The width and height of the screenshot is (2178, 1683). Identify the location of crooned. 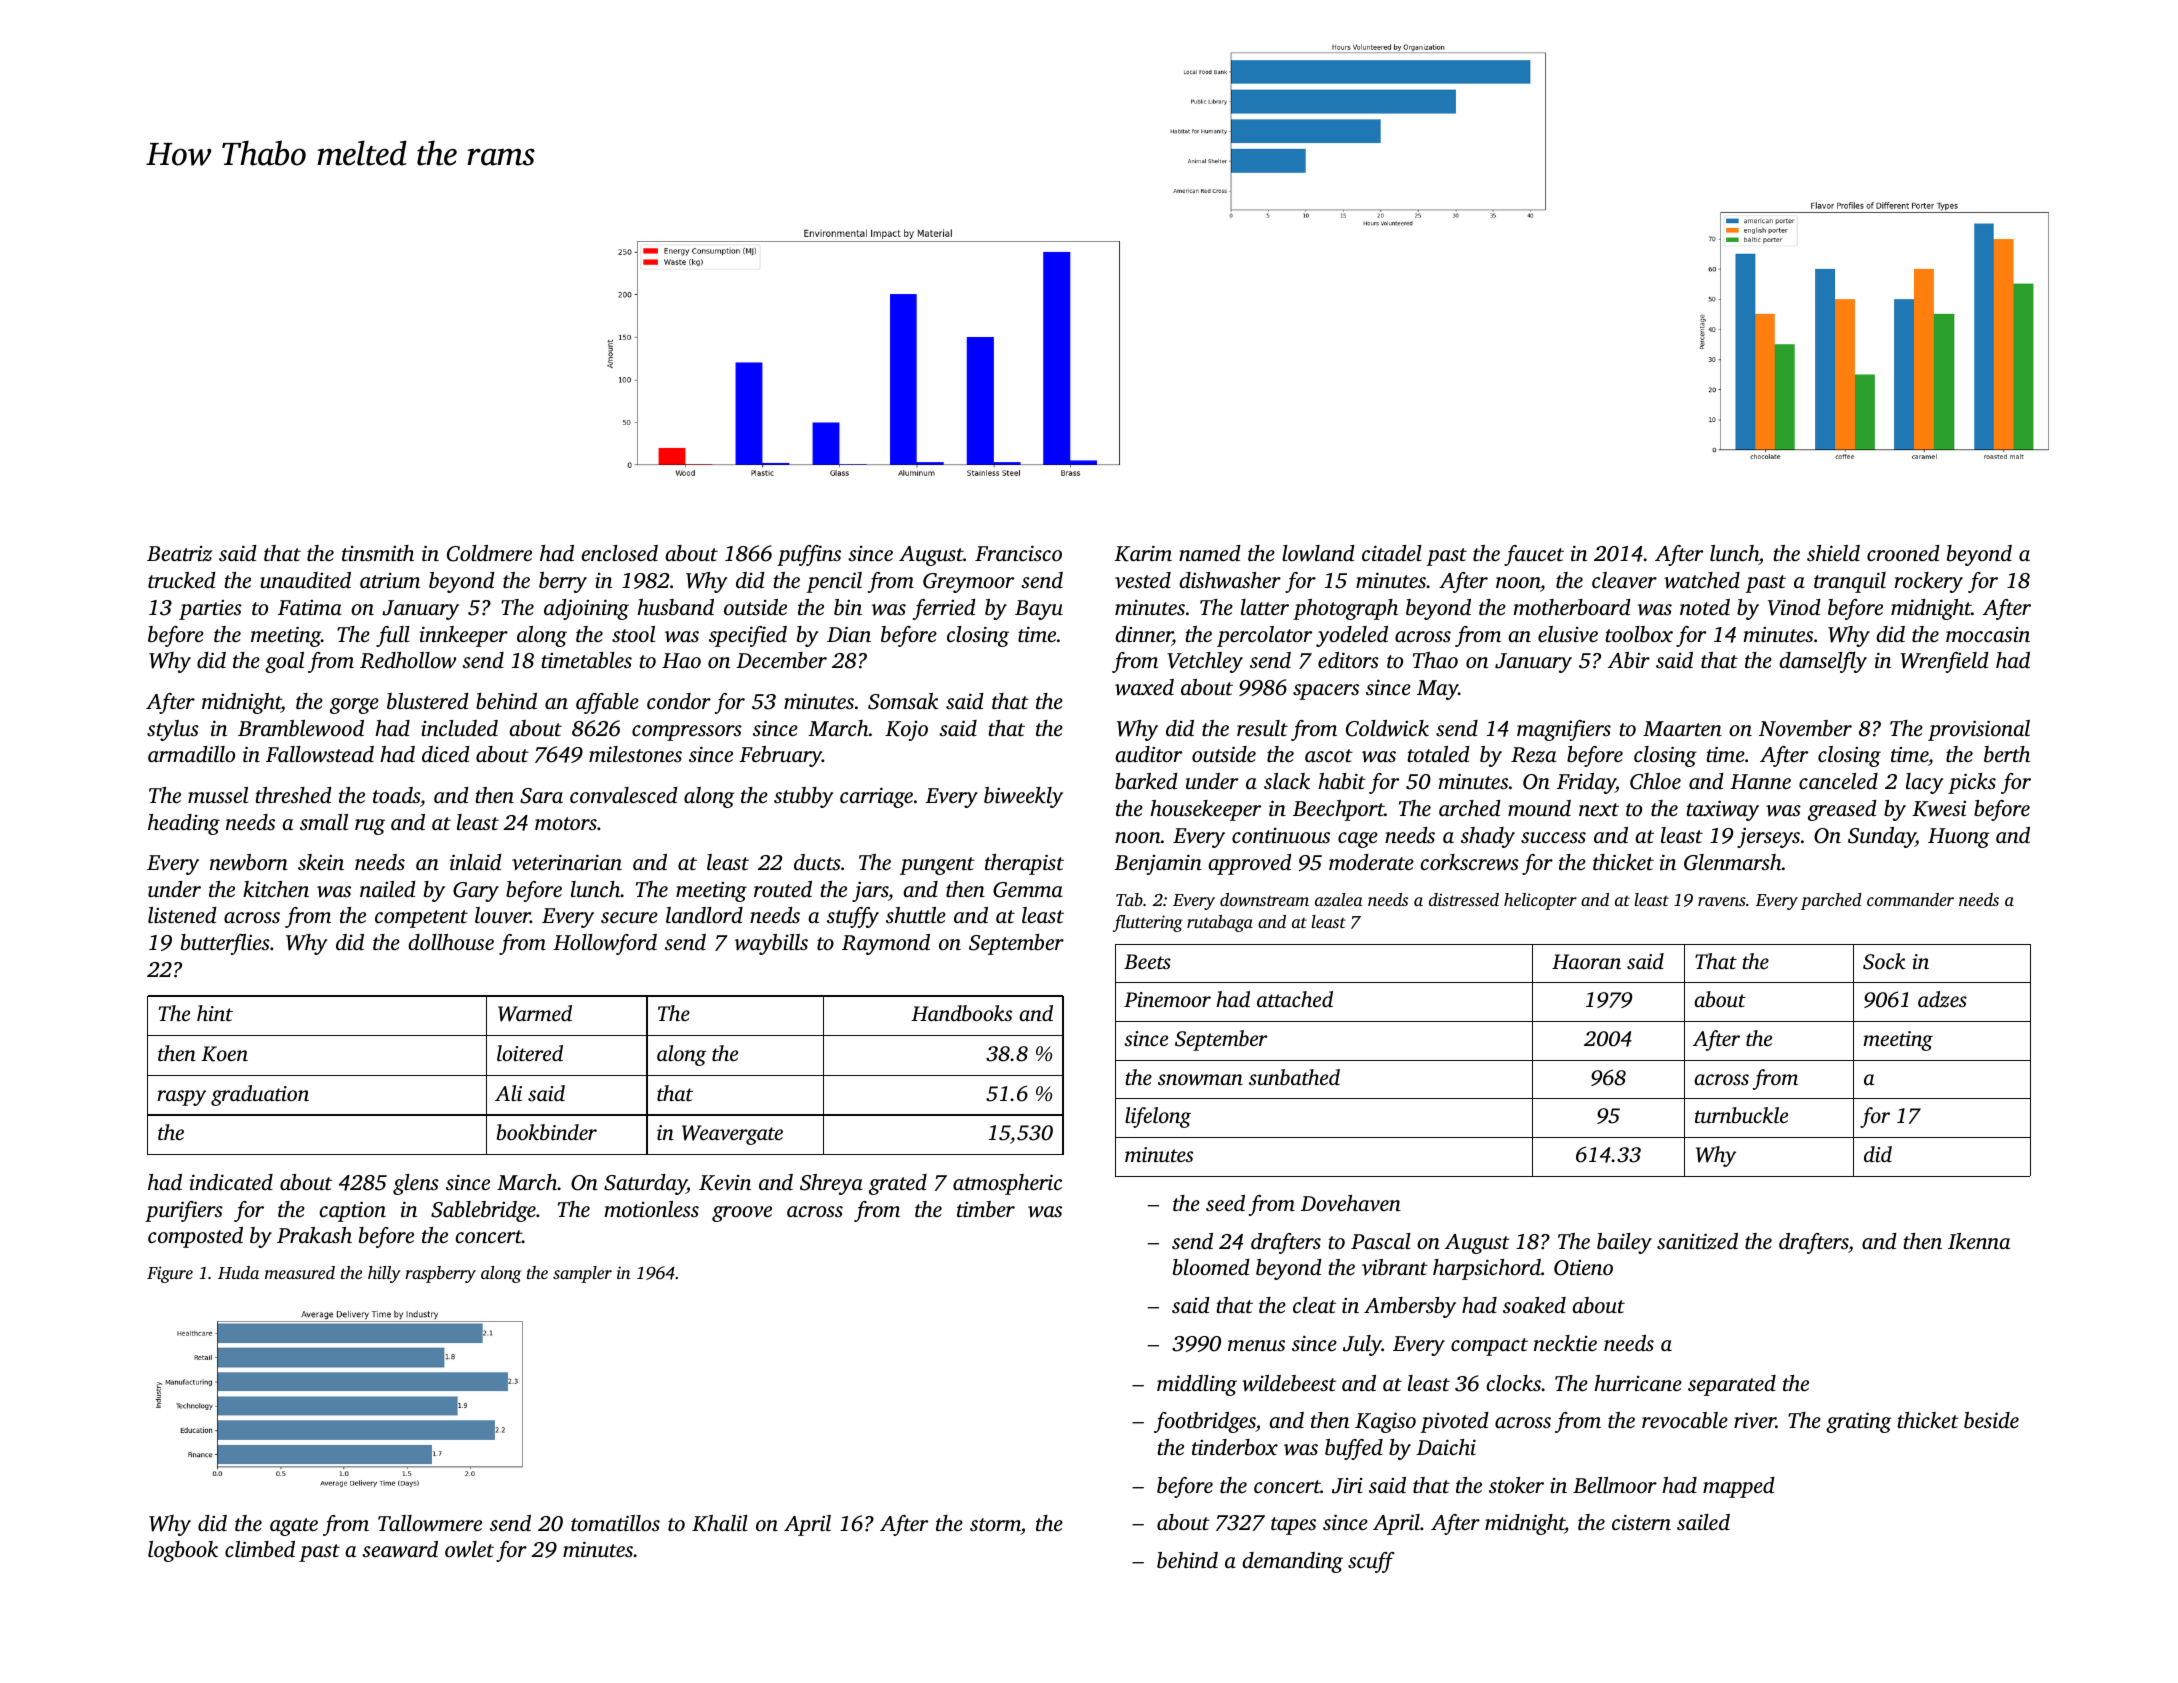
(1903, 553).
